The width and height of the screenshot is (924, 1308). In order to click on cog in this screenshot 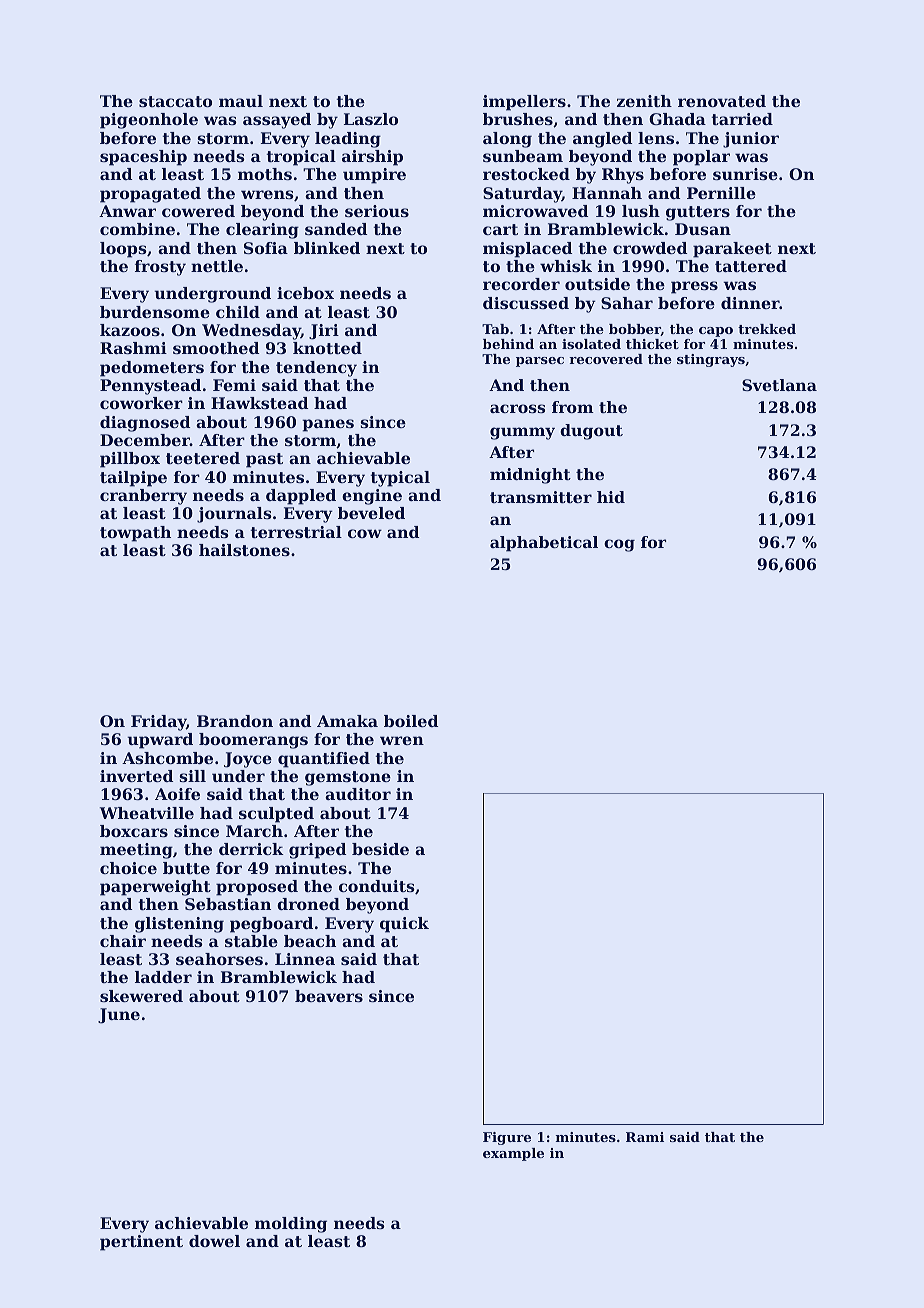, I will do `click(619, 545)`.
